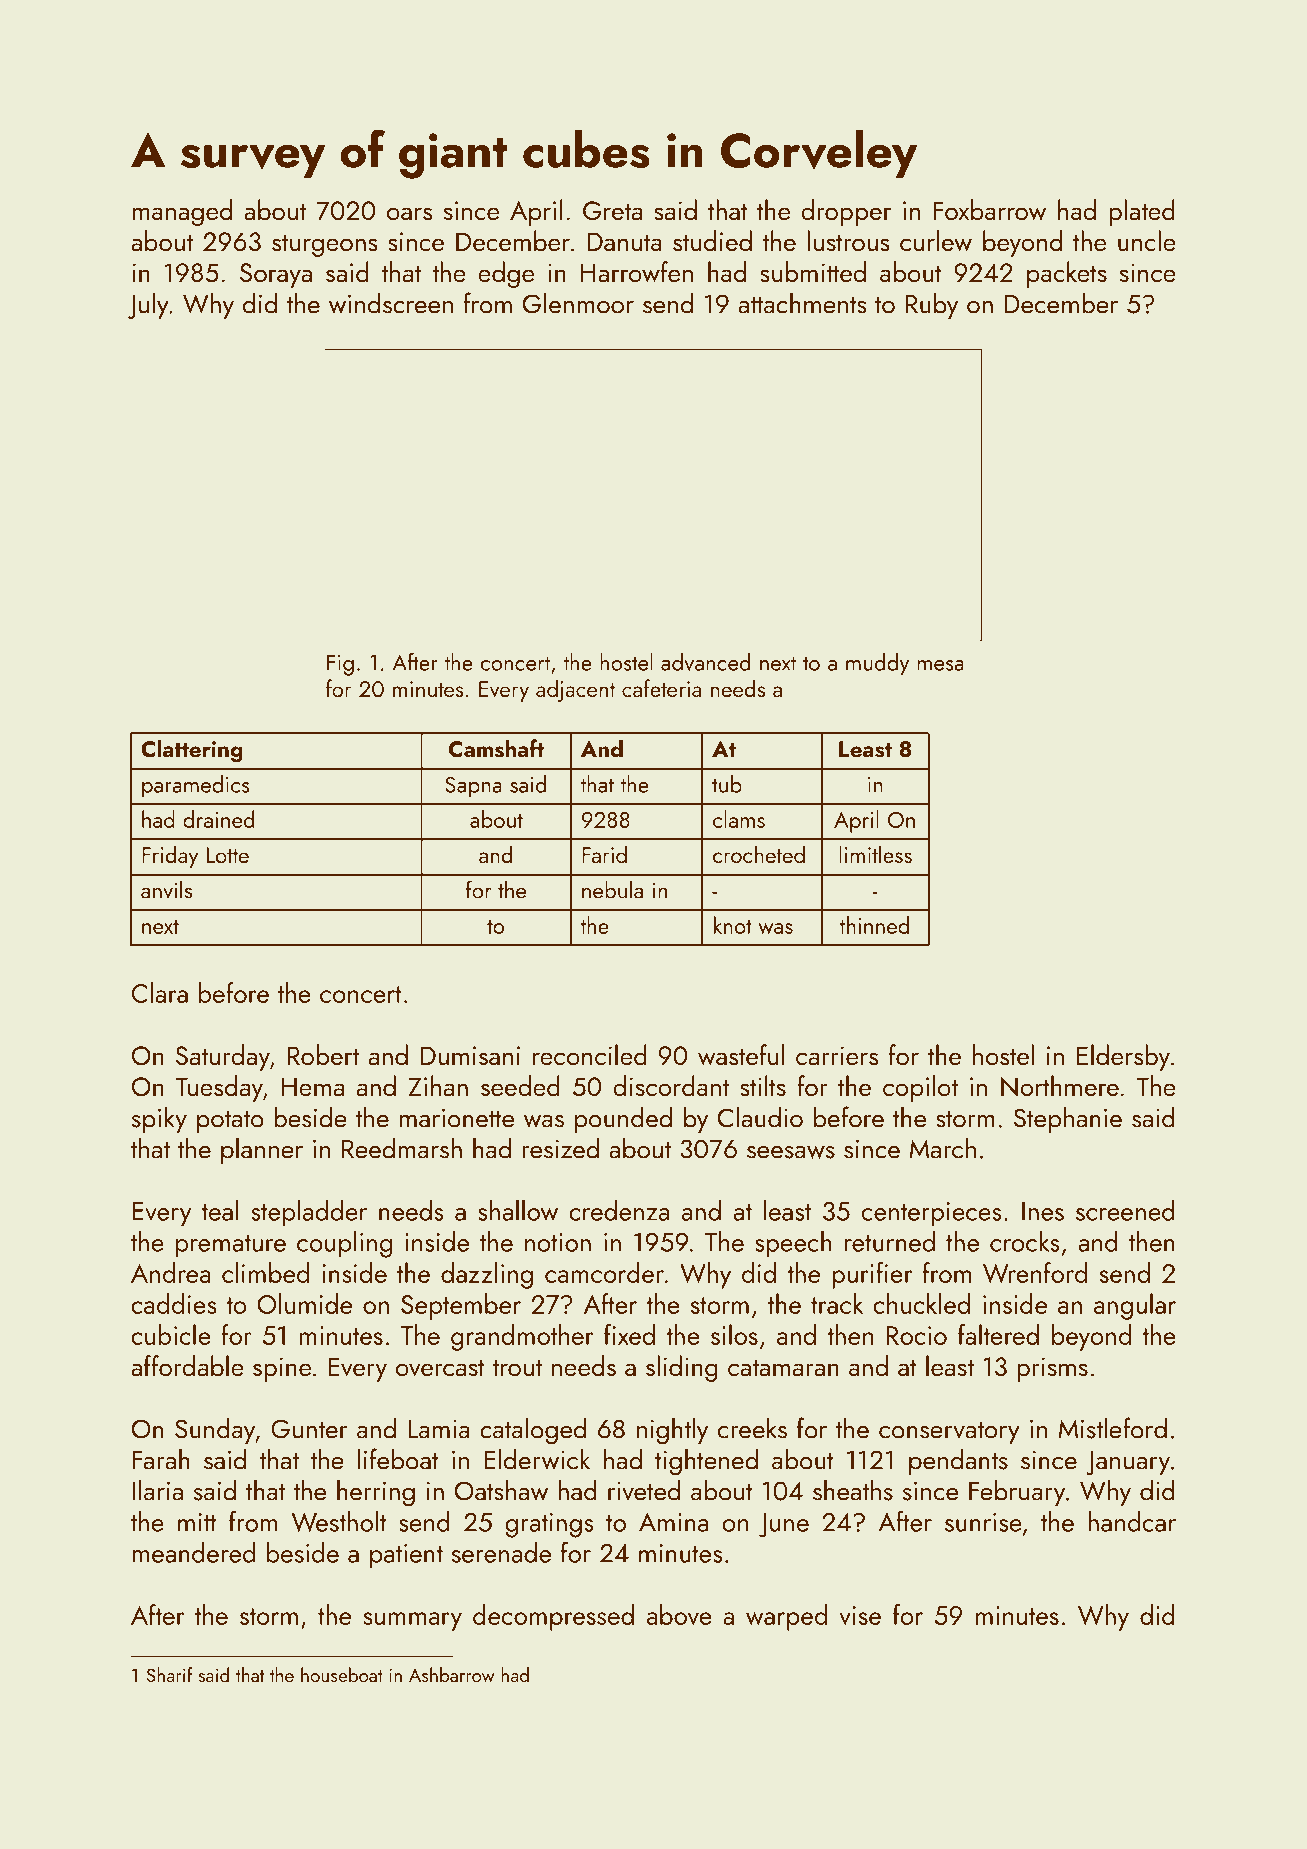 This screenshot has width=1307, height=1849. I want to click on muddy, so click(877, 664).
